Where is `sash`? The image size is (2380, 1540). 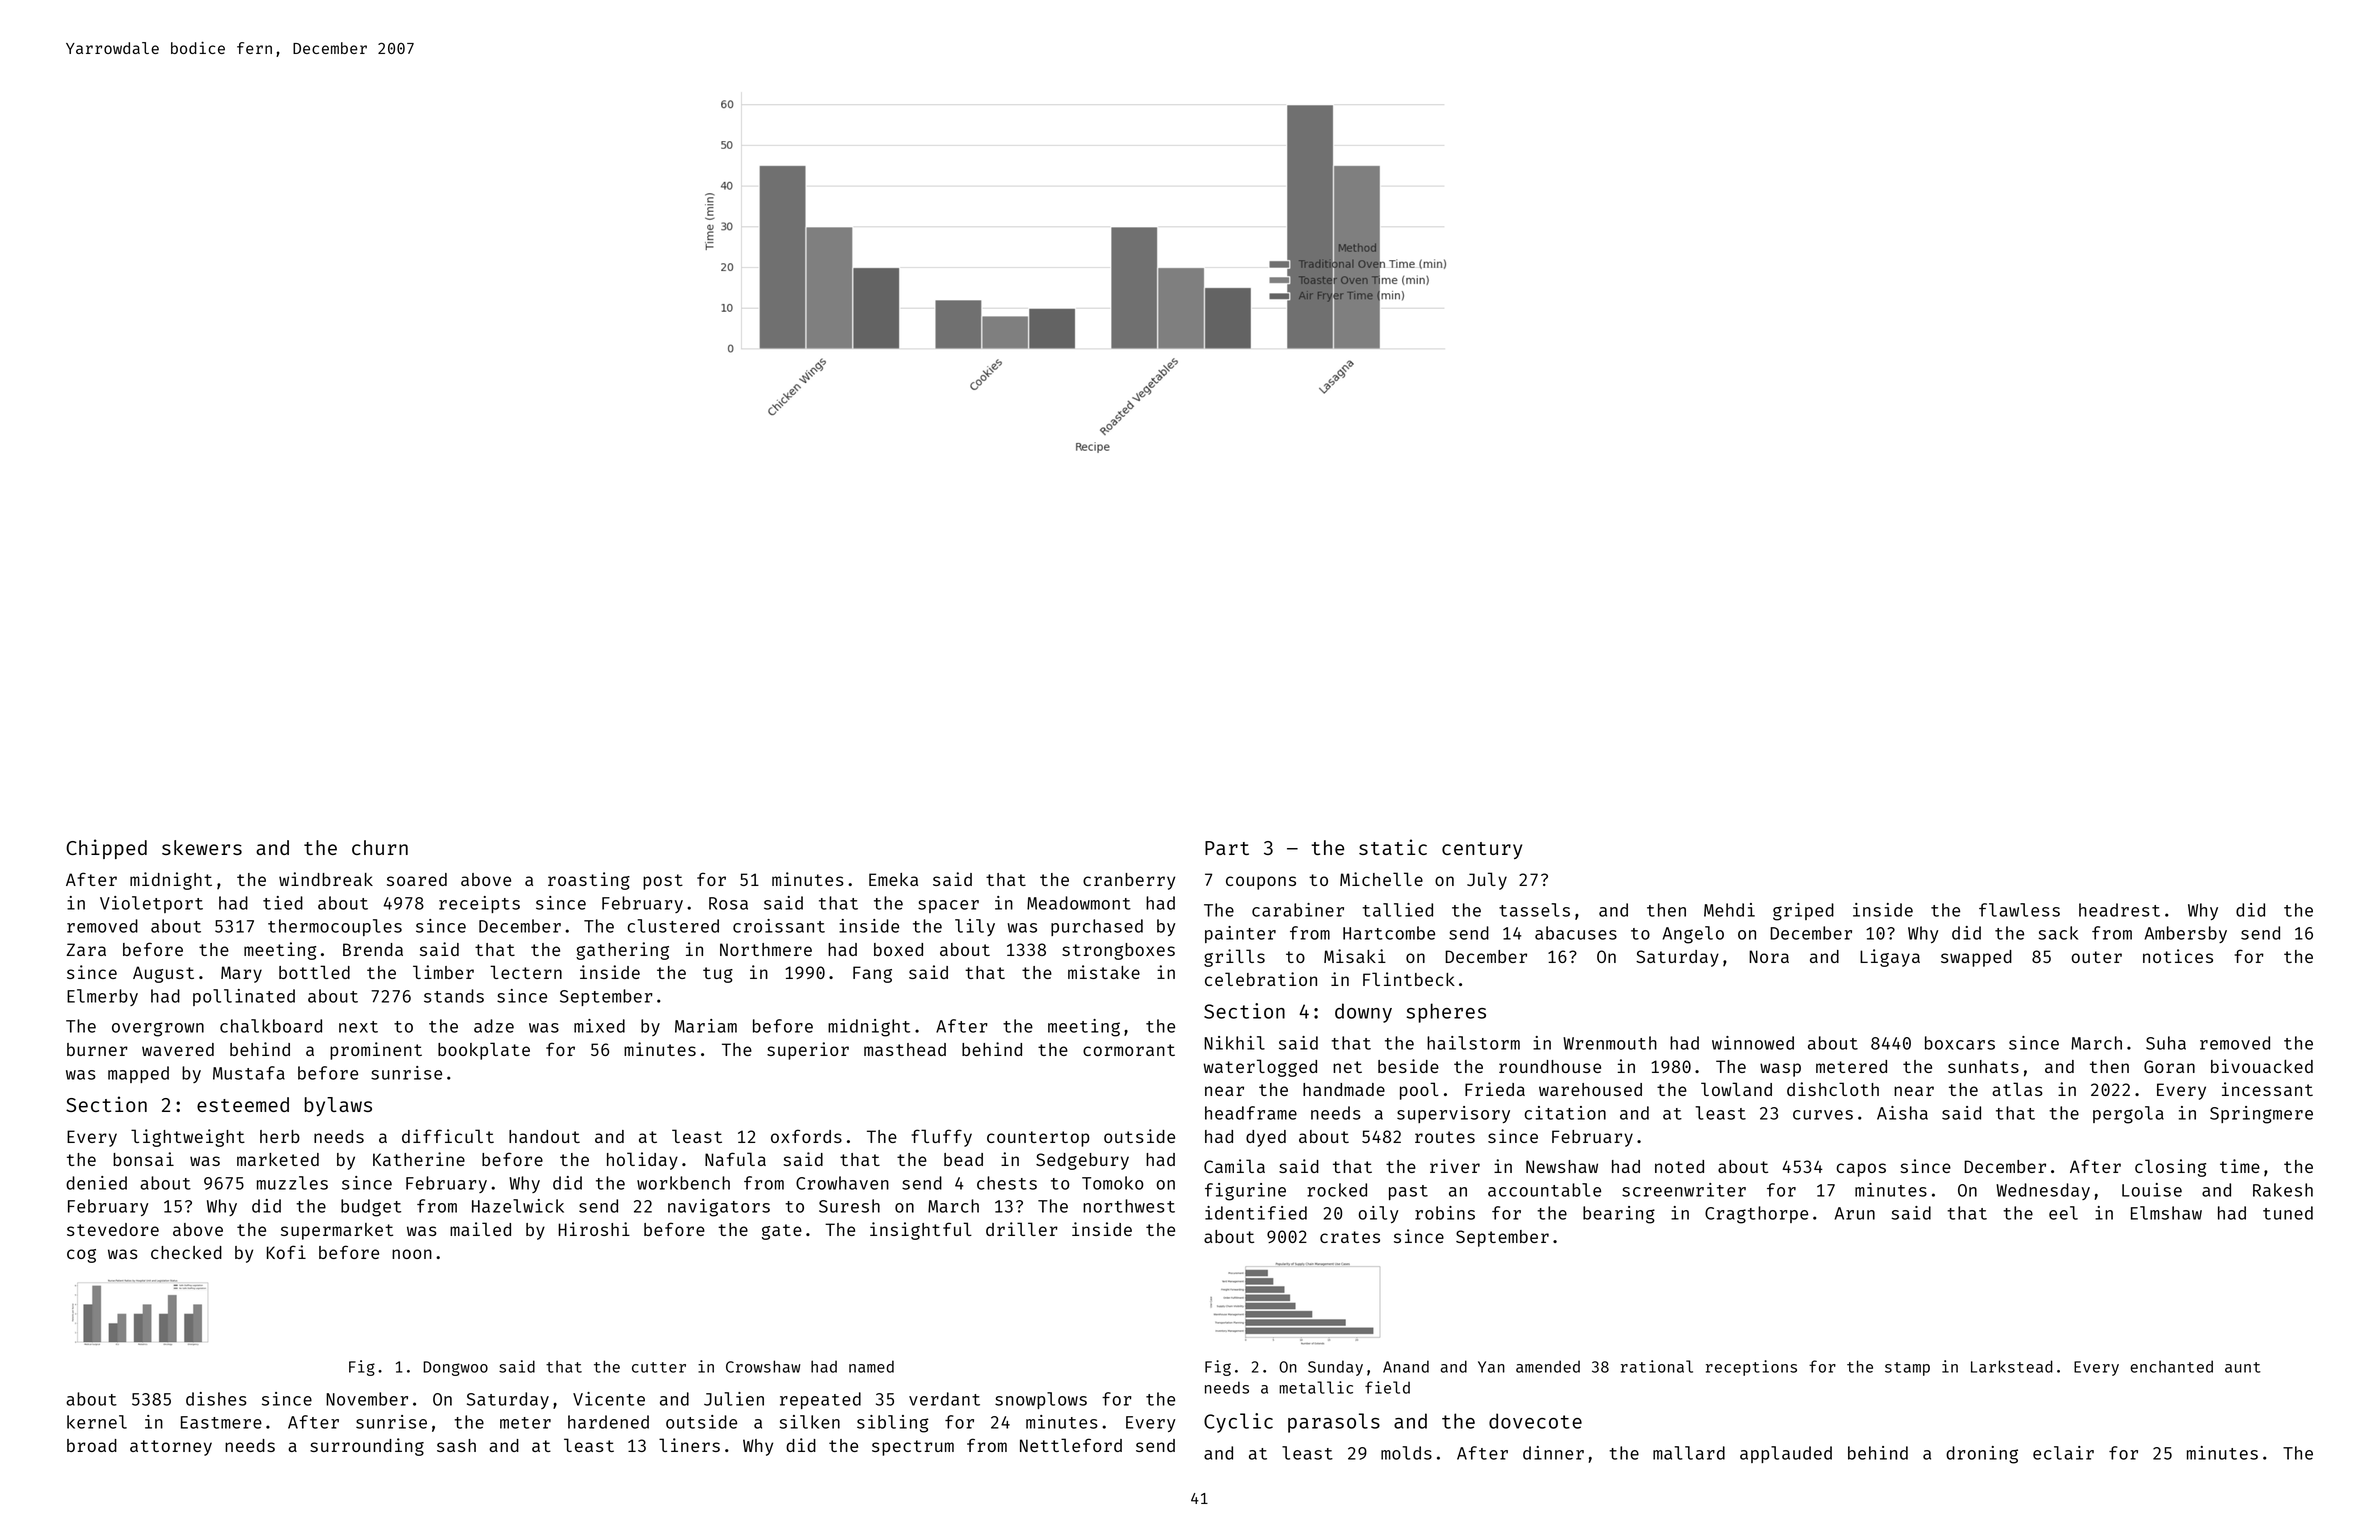 sash is located at coordinates (456, 1445).
